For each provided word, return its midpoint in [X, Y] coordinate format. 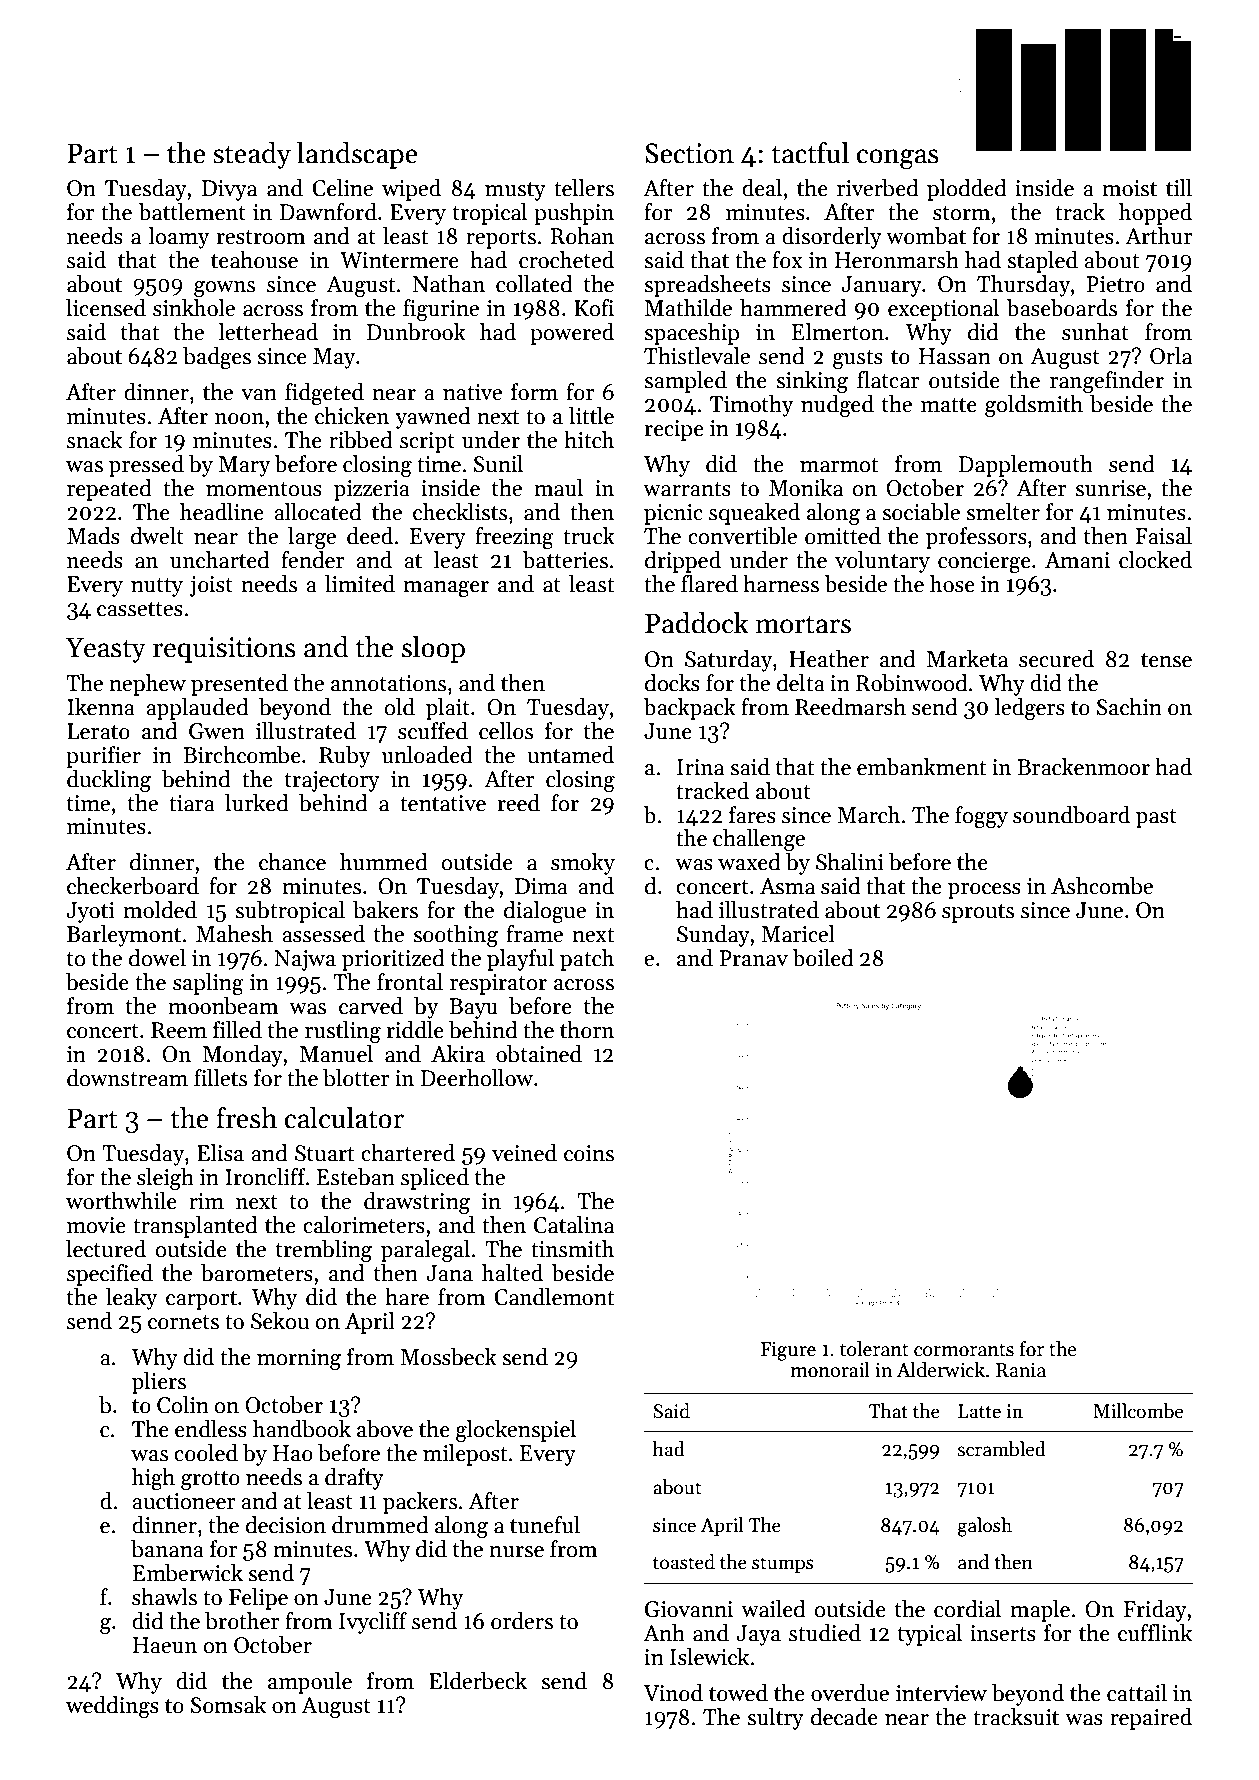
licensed [106, 308]
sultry [775, 1719]
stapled [1042, 262]
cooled [206, 1453]
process [984, 891]
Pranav [754, 958]
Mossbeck [448, 1357]
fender [312, 560]
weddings [112, 1707]
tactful [810, 153]
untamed [570, 755]
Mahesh [234, 934]
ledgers [1029, 709]
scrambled [1002, 1449]
